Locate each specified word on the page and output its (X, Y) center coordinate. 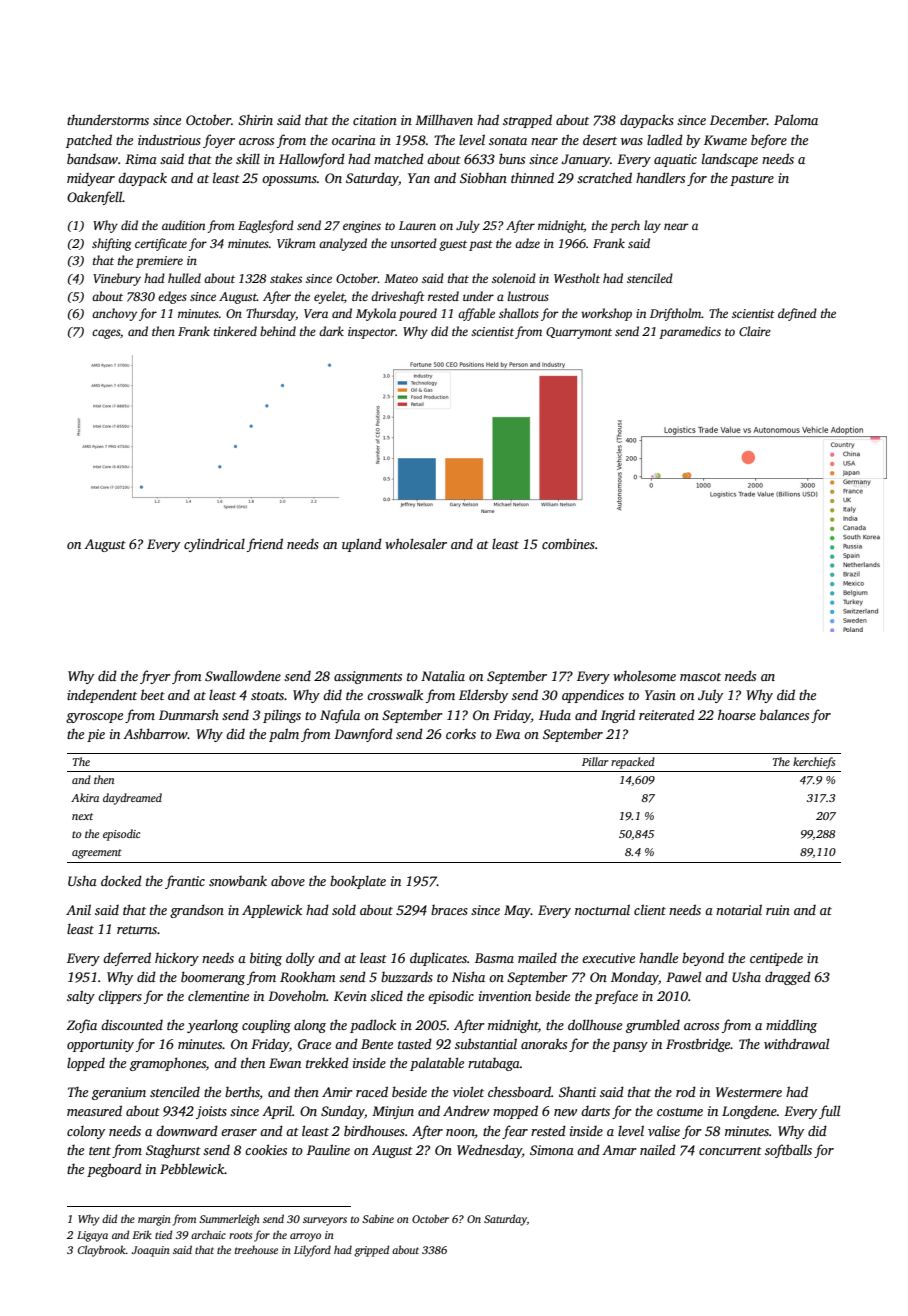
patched (89, 141)
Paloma (796, 119)
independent (102, 696)
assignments (368, 677)
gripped (371, 1251)
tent (100, 1151)
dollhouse (595, 1024)
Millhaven (444, 119)
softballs (788, 1151)
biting (266, 959)
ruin (778, 910)
